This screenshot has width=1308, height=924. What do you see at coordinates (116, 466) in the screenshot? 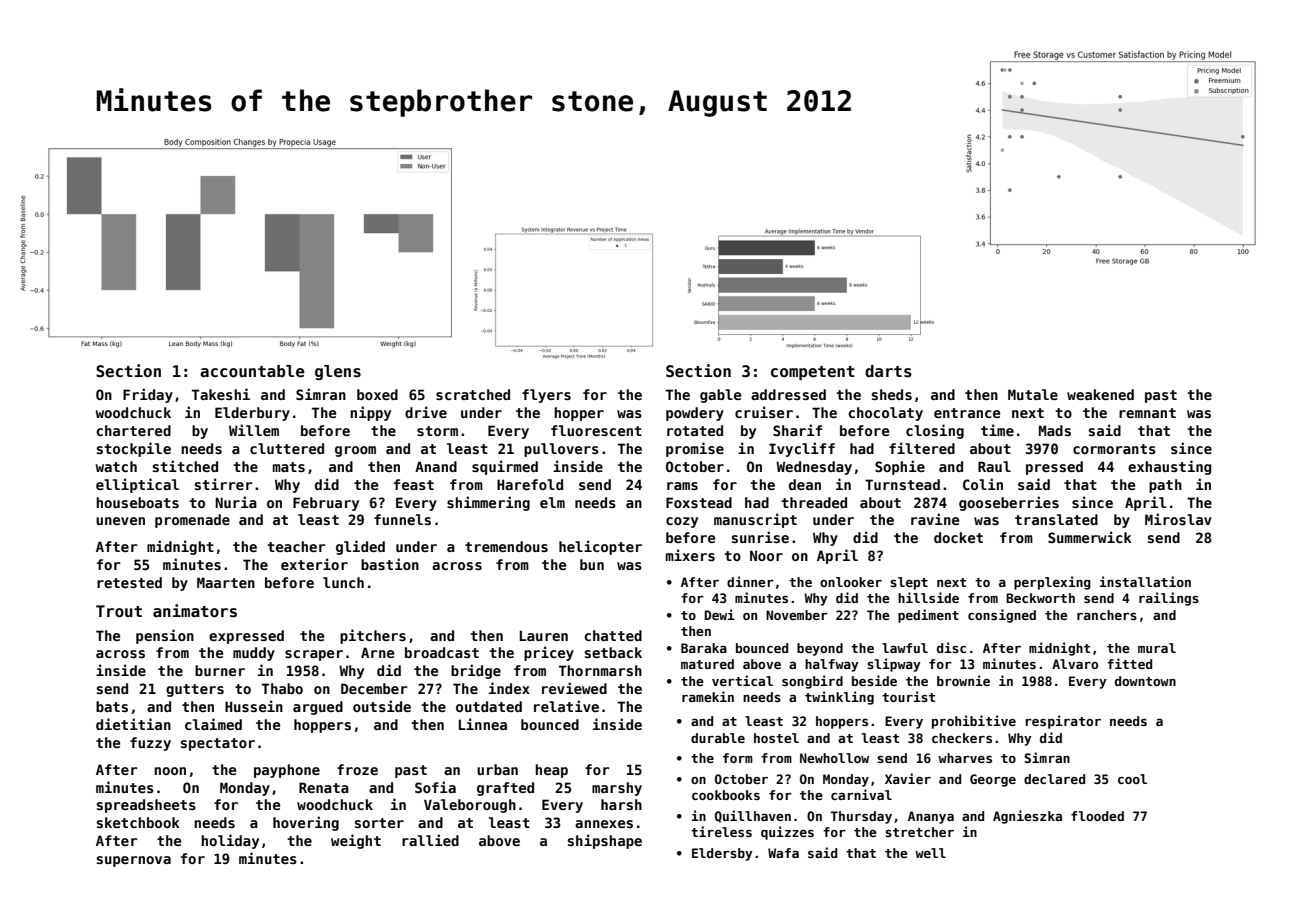
I see `watch` at bounding box center [116, 466].
